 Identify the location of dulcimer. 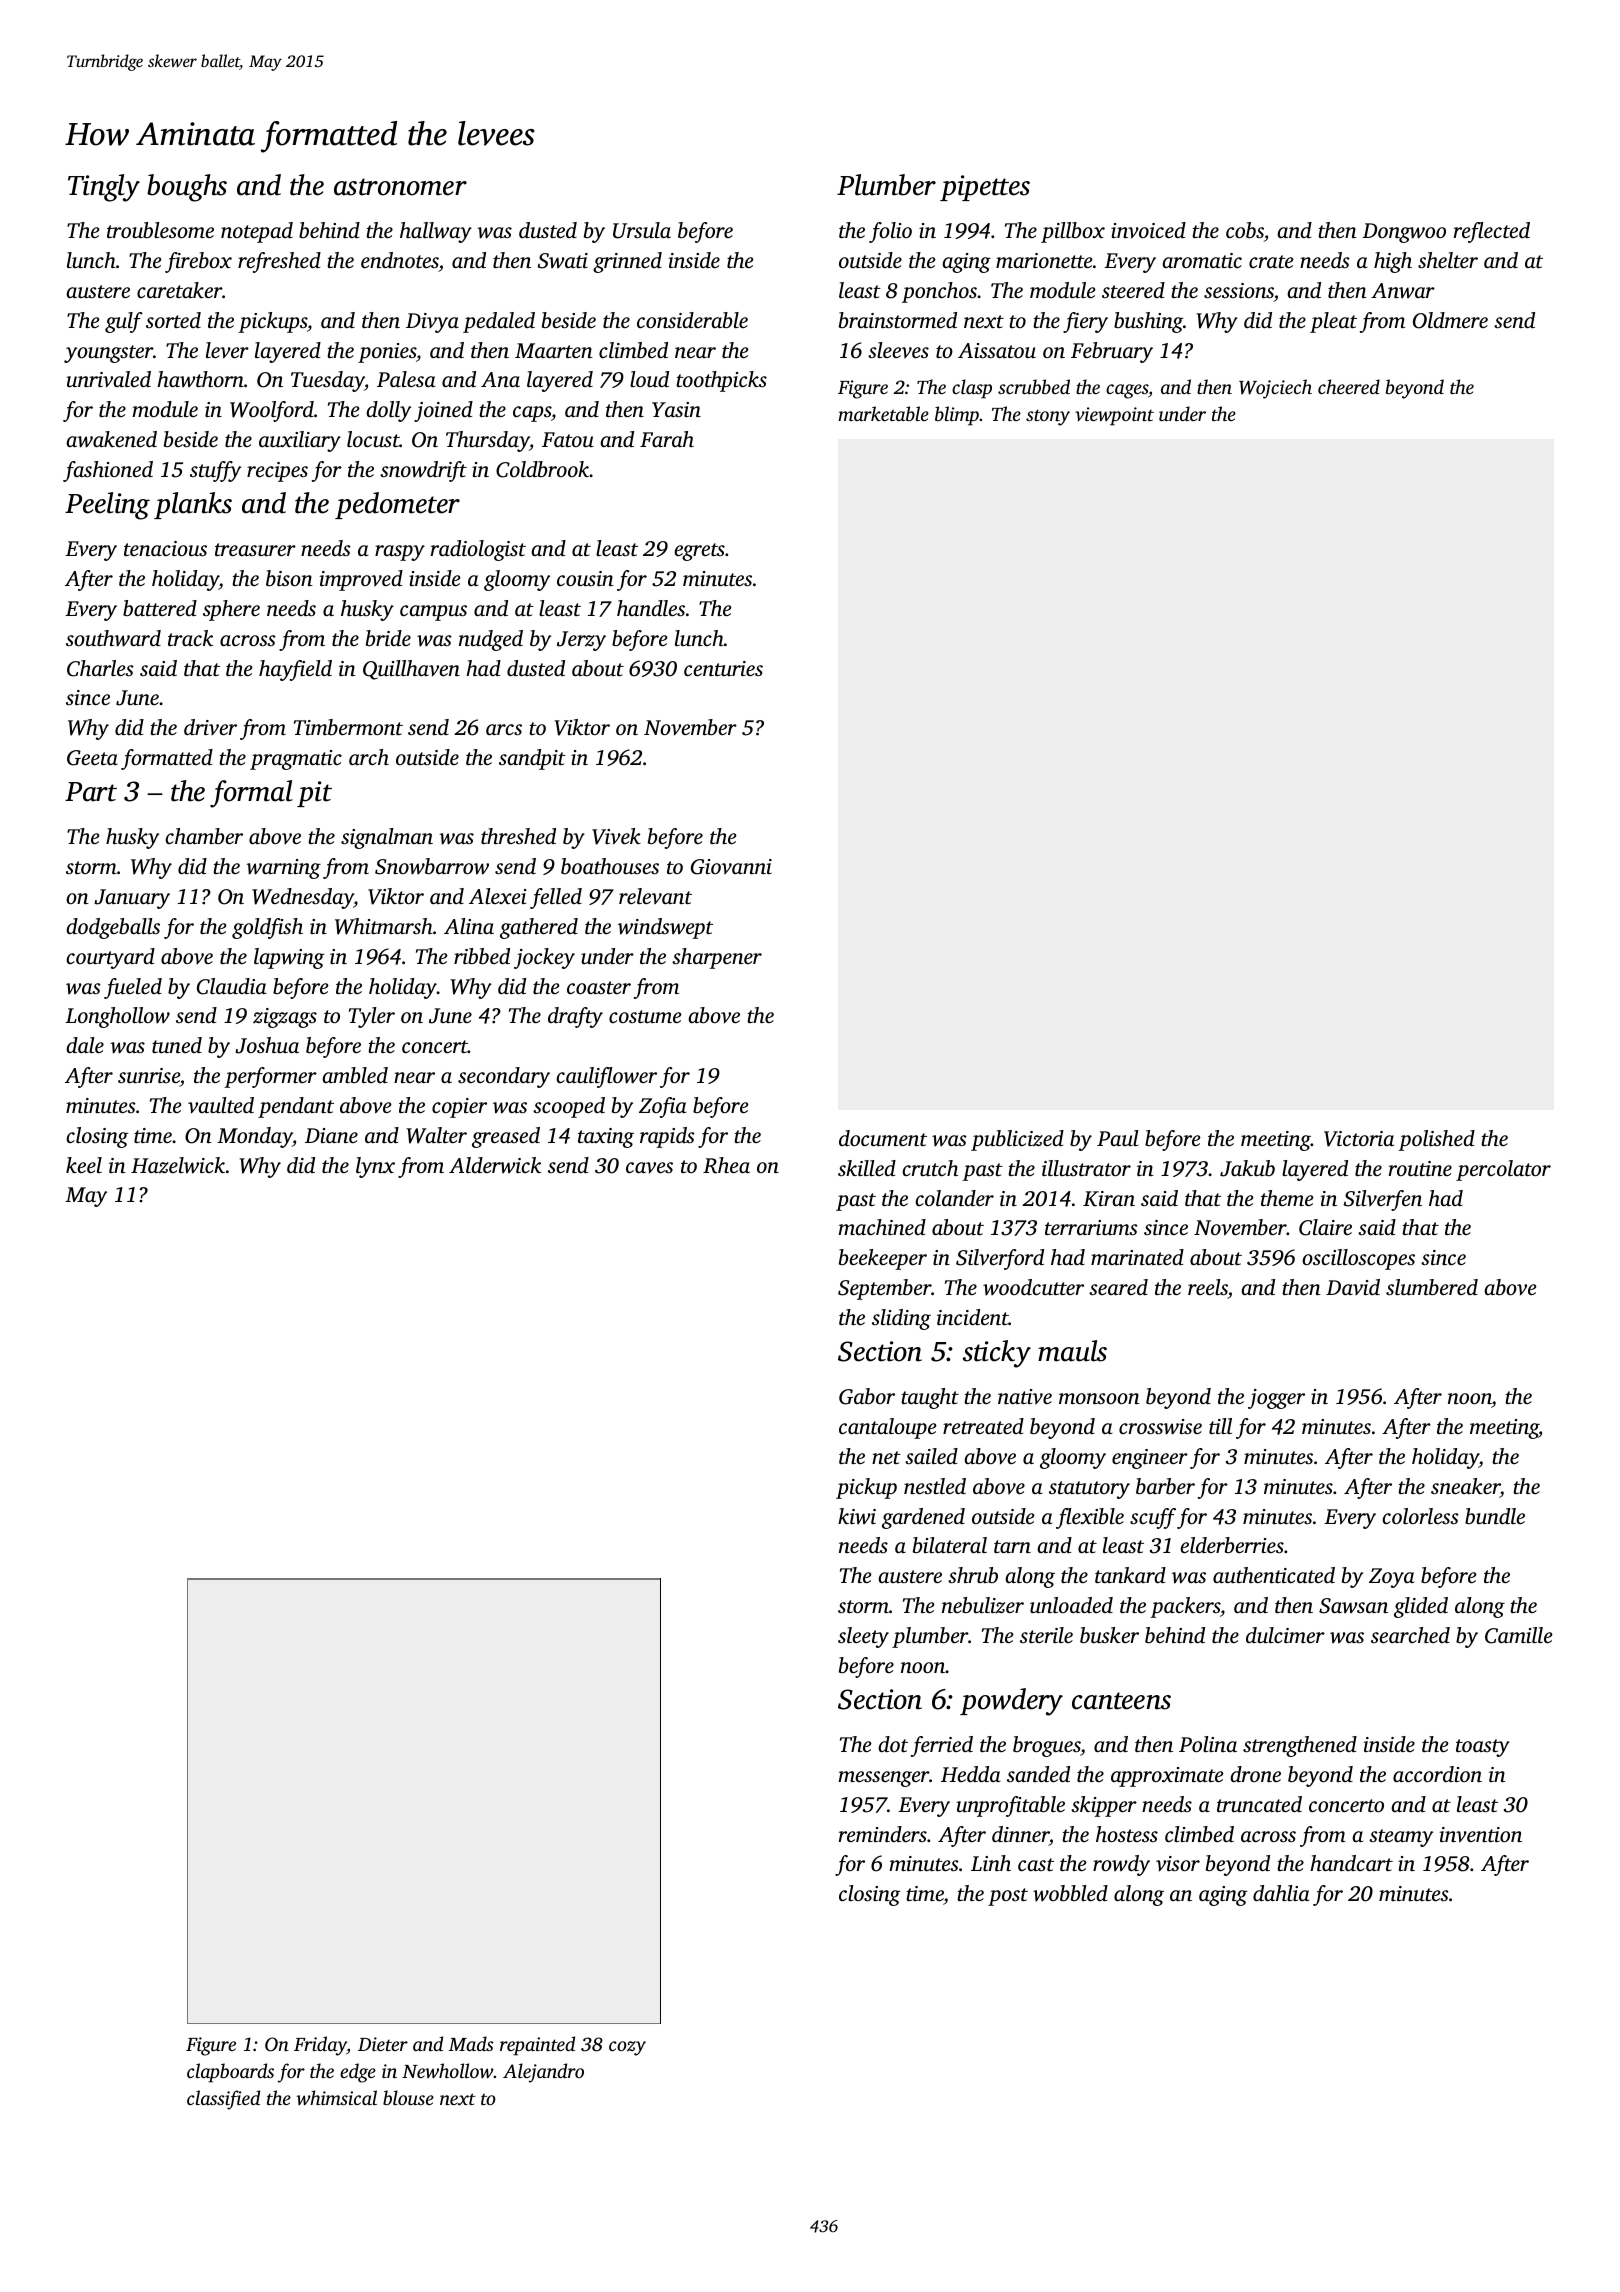
(1285, 1635).
